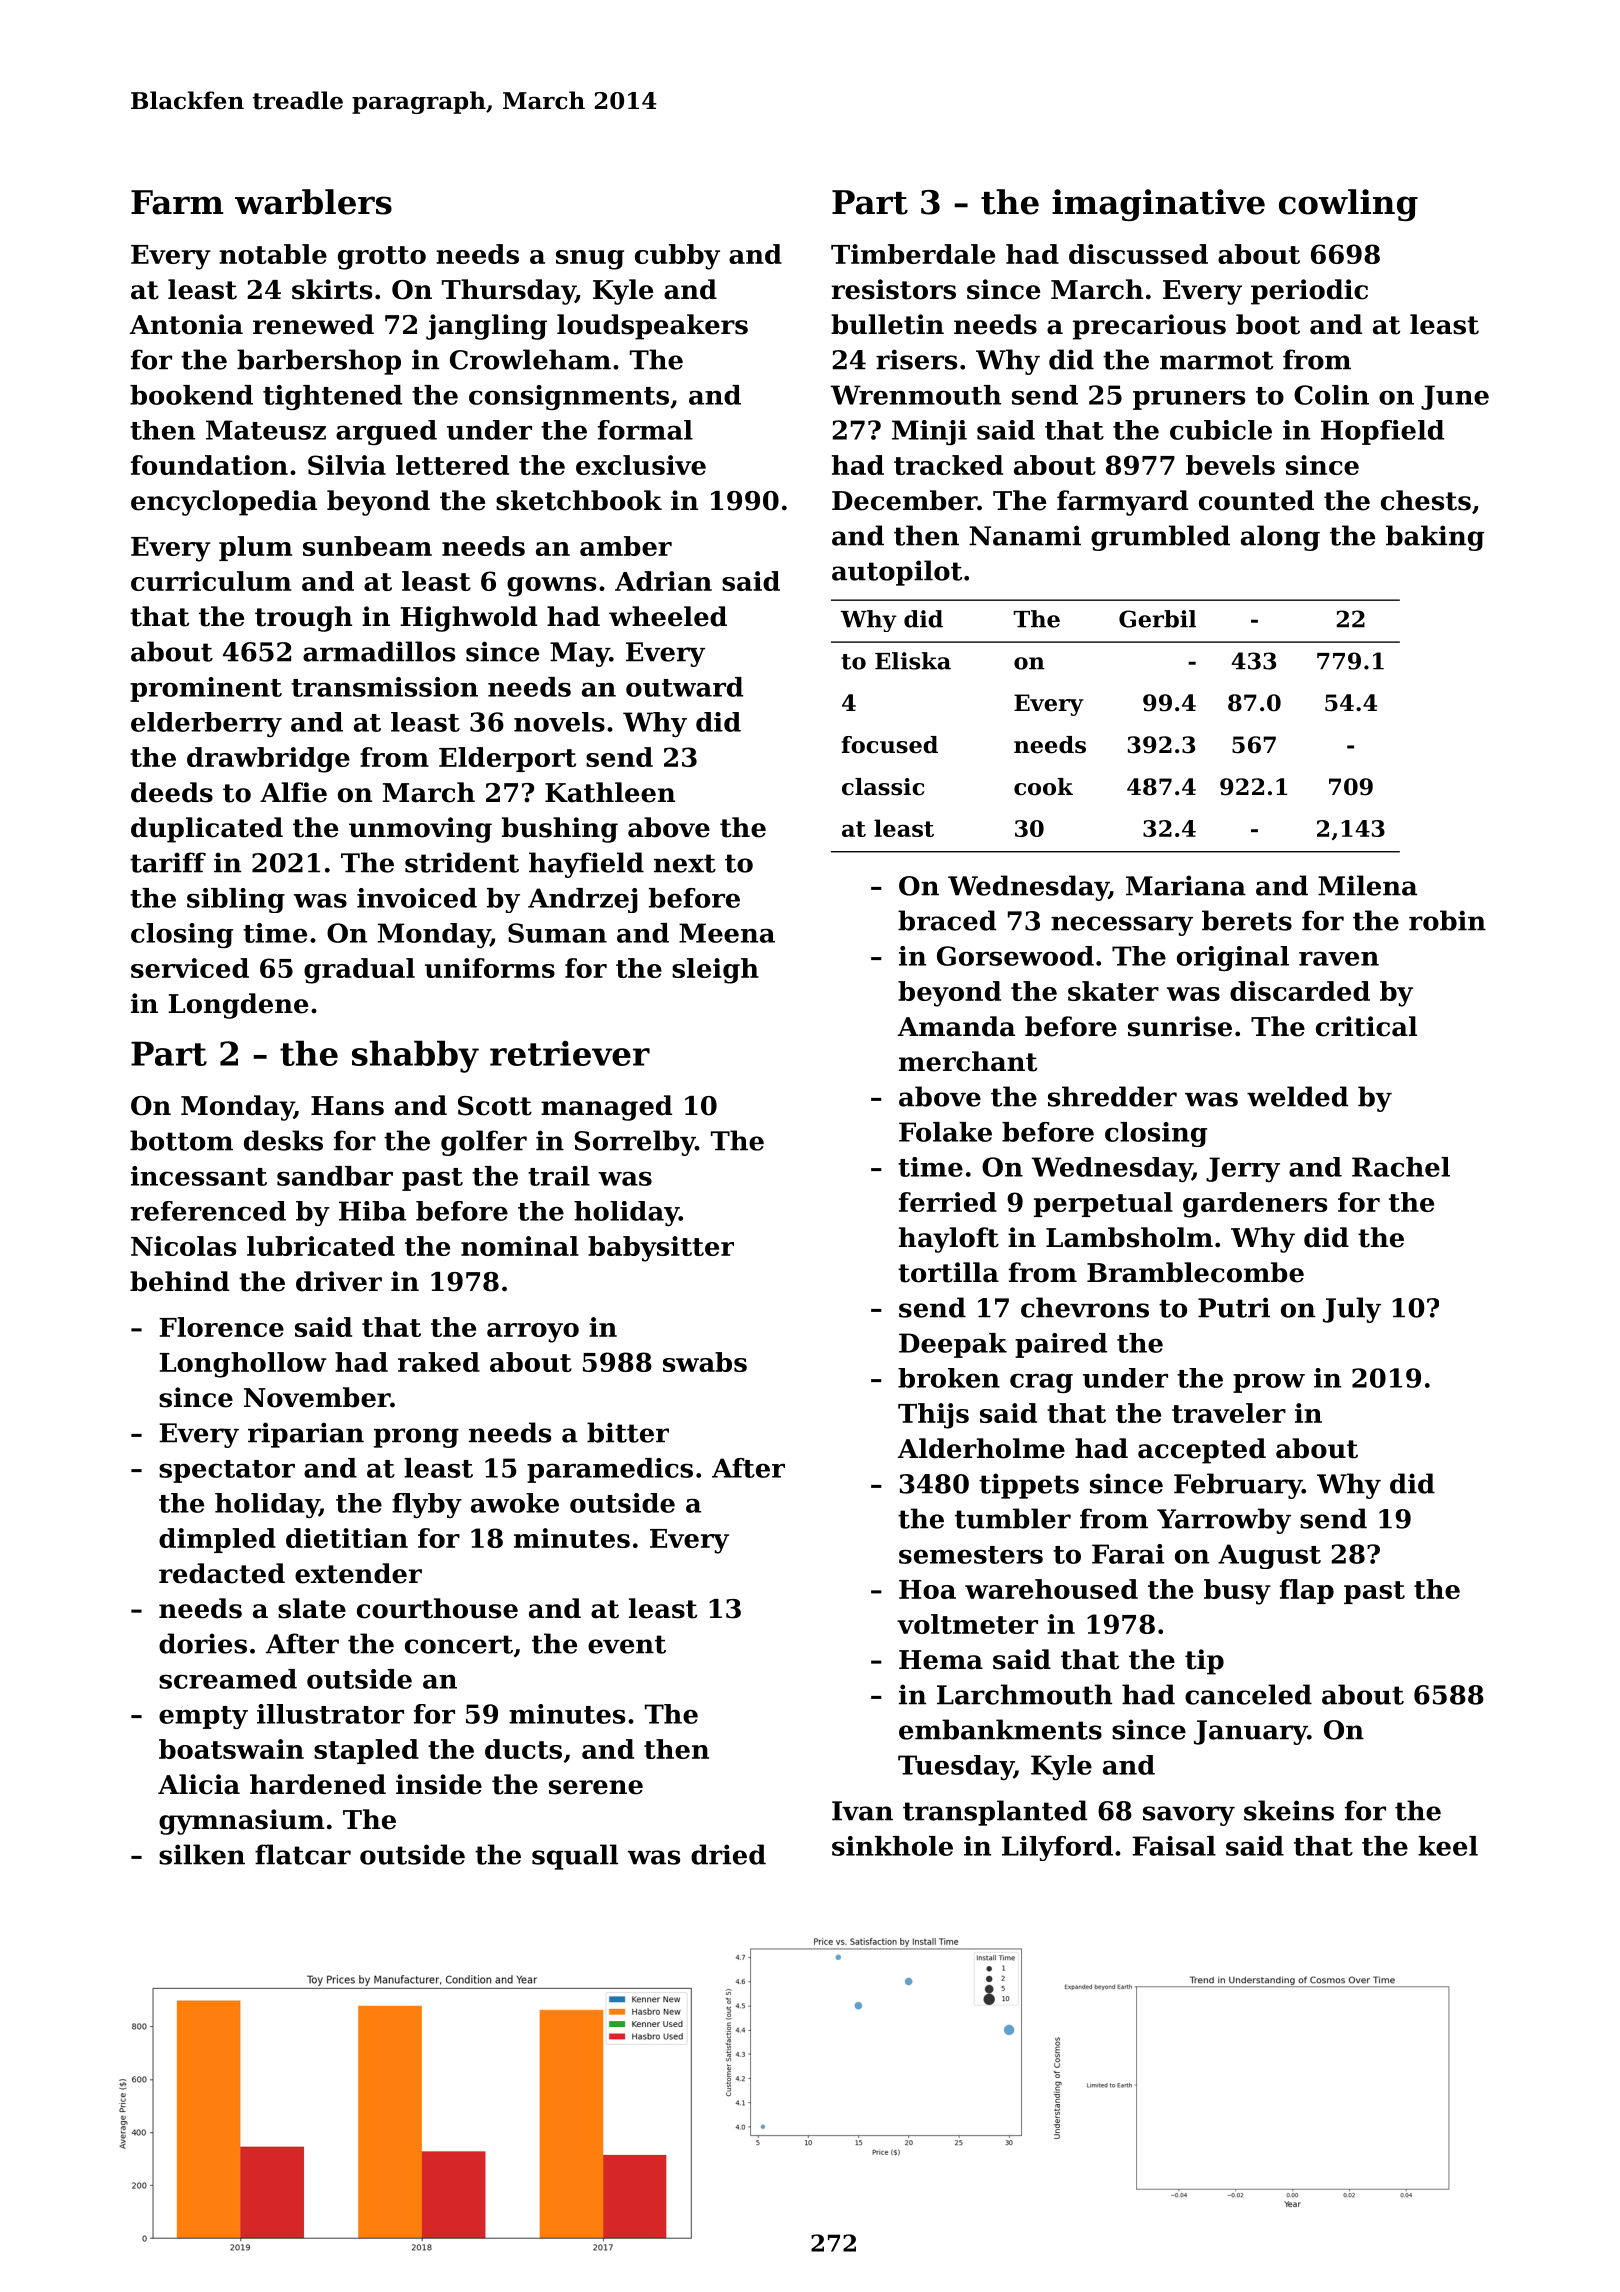 The height and width of the page is (2292, 1620). I want to click on unmoving, so click(420, 830).
